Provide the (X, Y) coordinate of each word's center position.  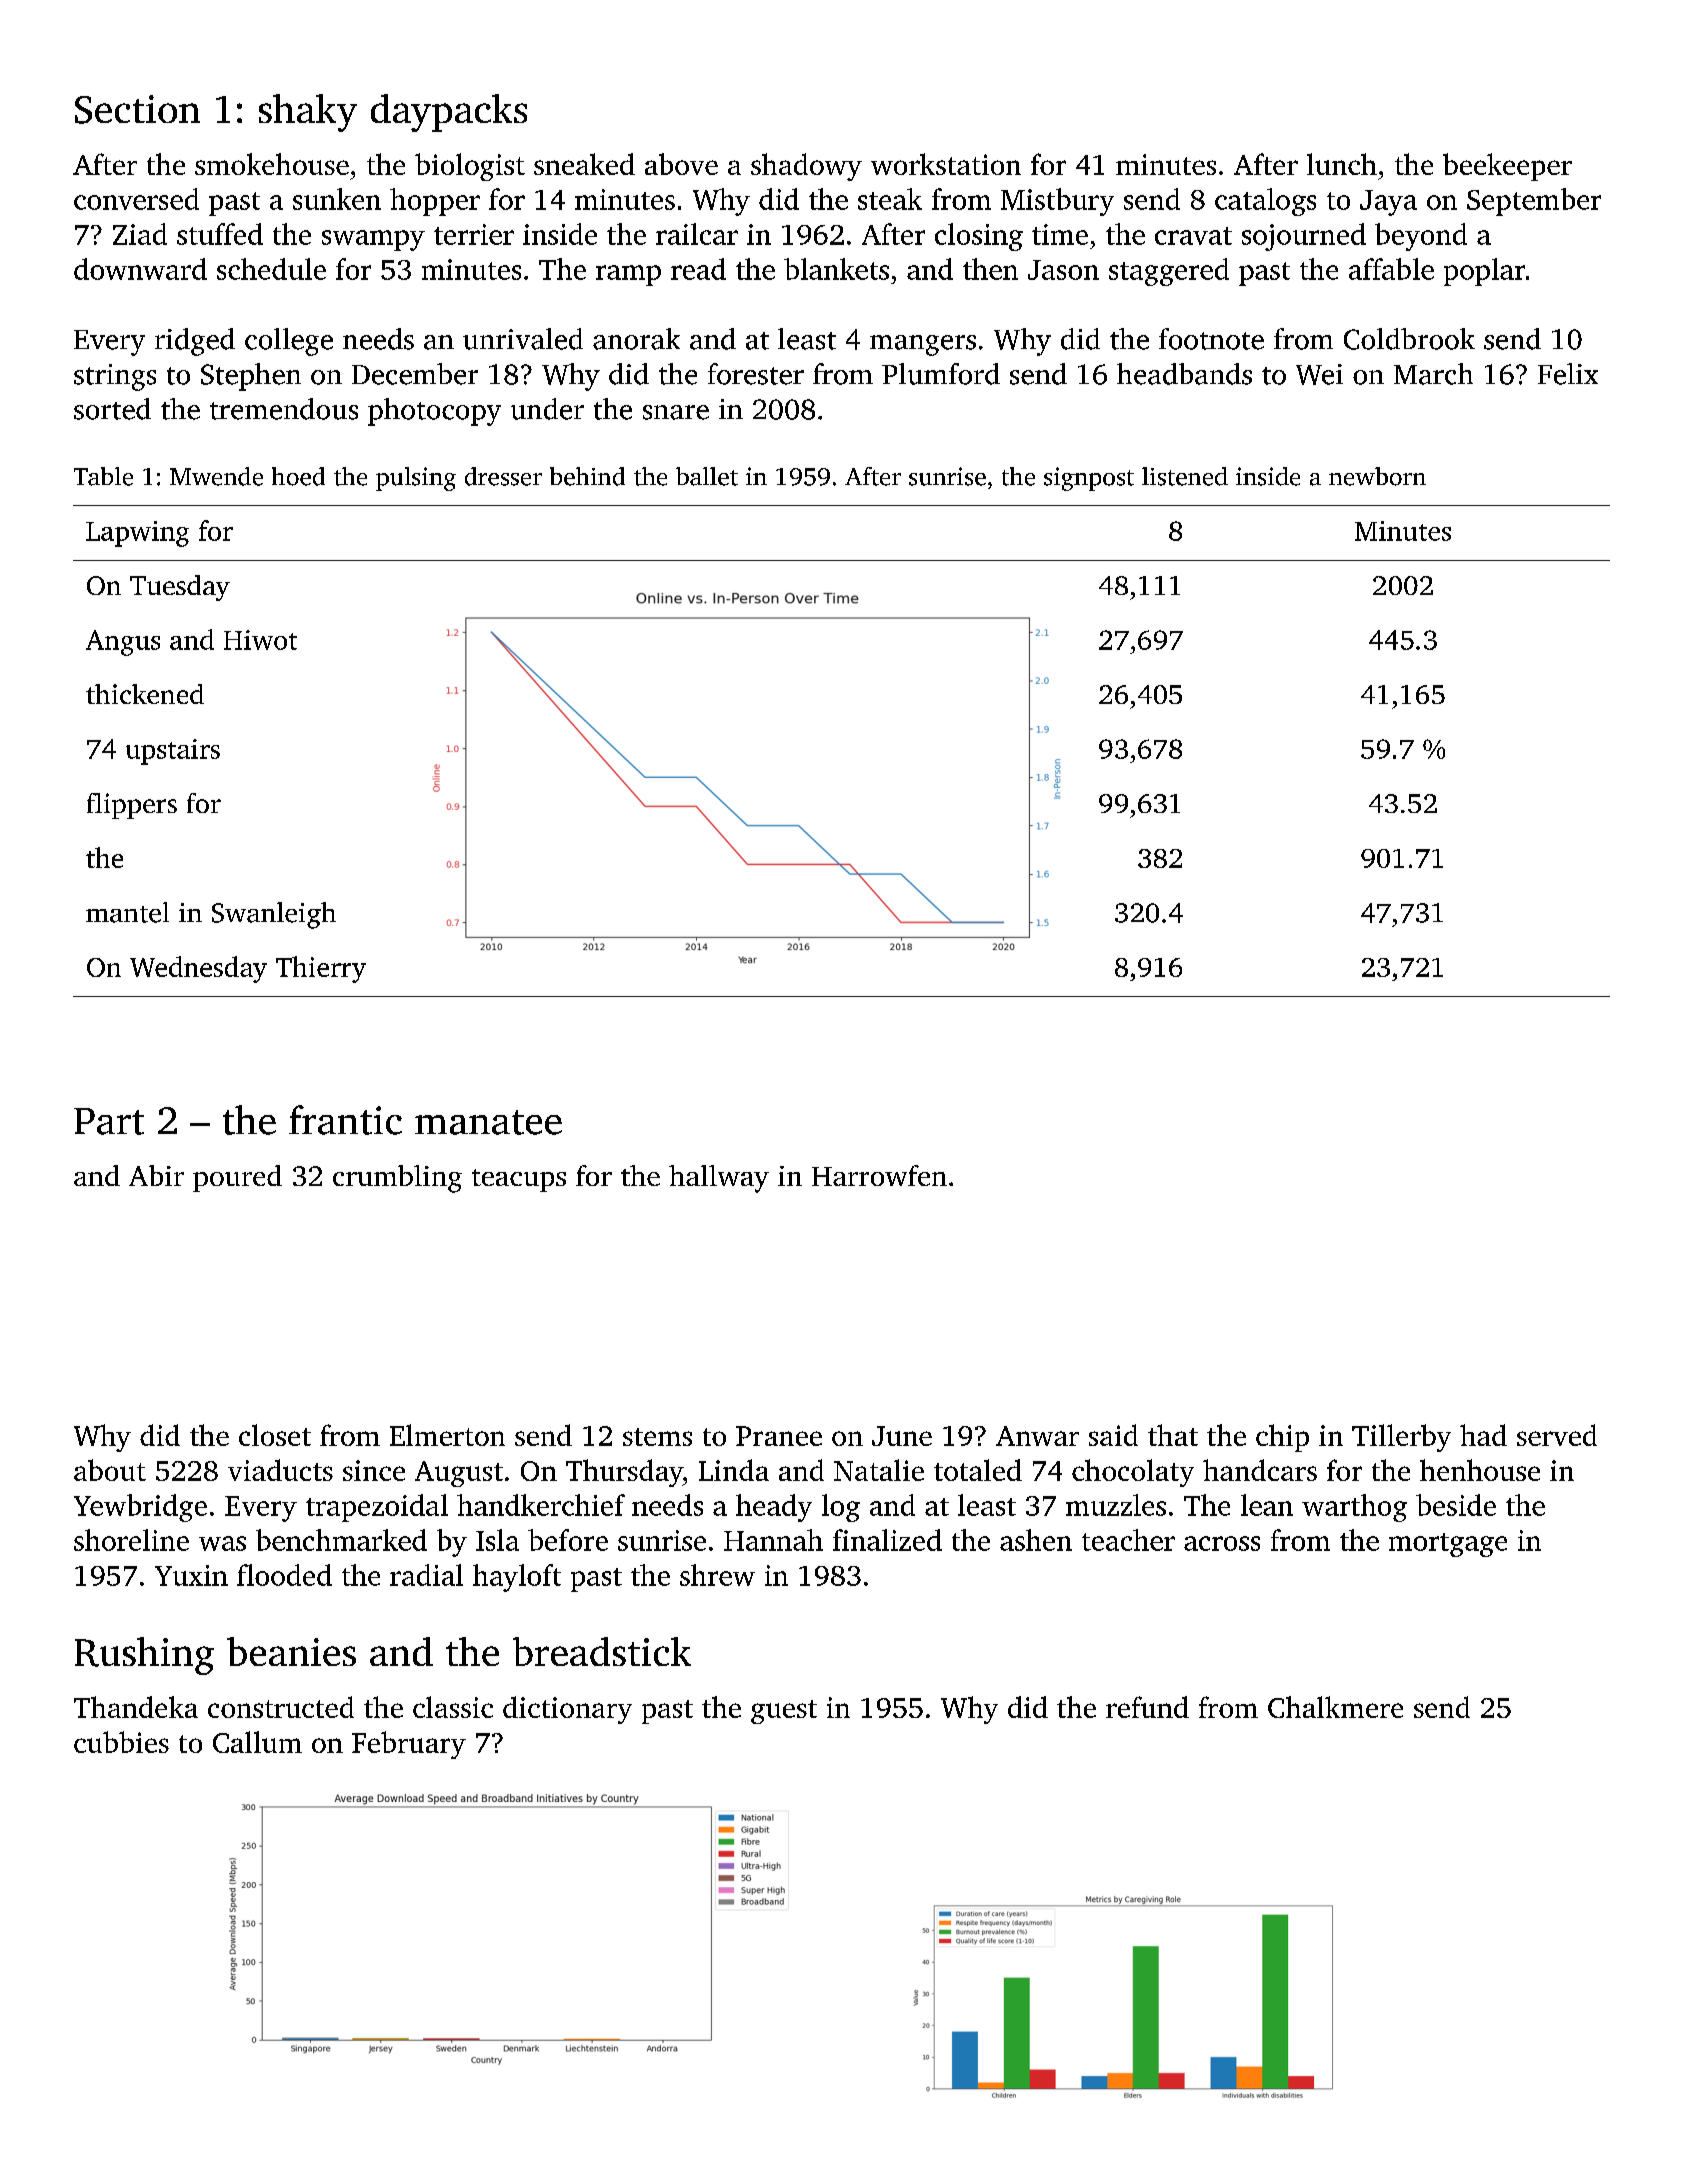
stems (657, 1437)
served (1557, 1435)
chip (1282, 1438)
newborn (1377, 476)
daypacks (449, 113)
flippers (132, 806)
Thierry (321, 969)
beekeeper (1507, 167)
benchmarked (341, 1540)
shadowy (806, 167)
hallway (719, 1179)
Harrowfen (879, 1175)
